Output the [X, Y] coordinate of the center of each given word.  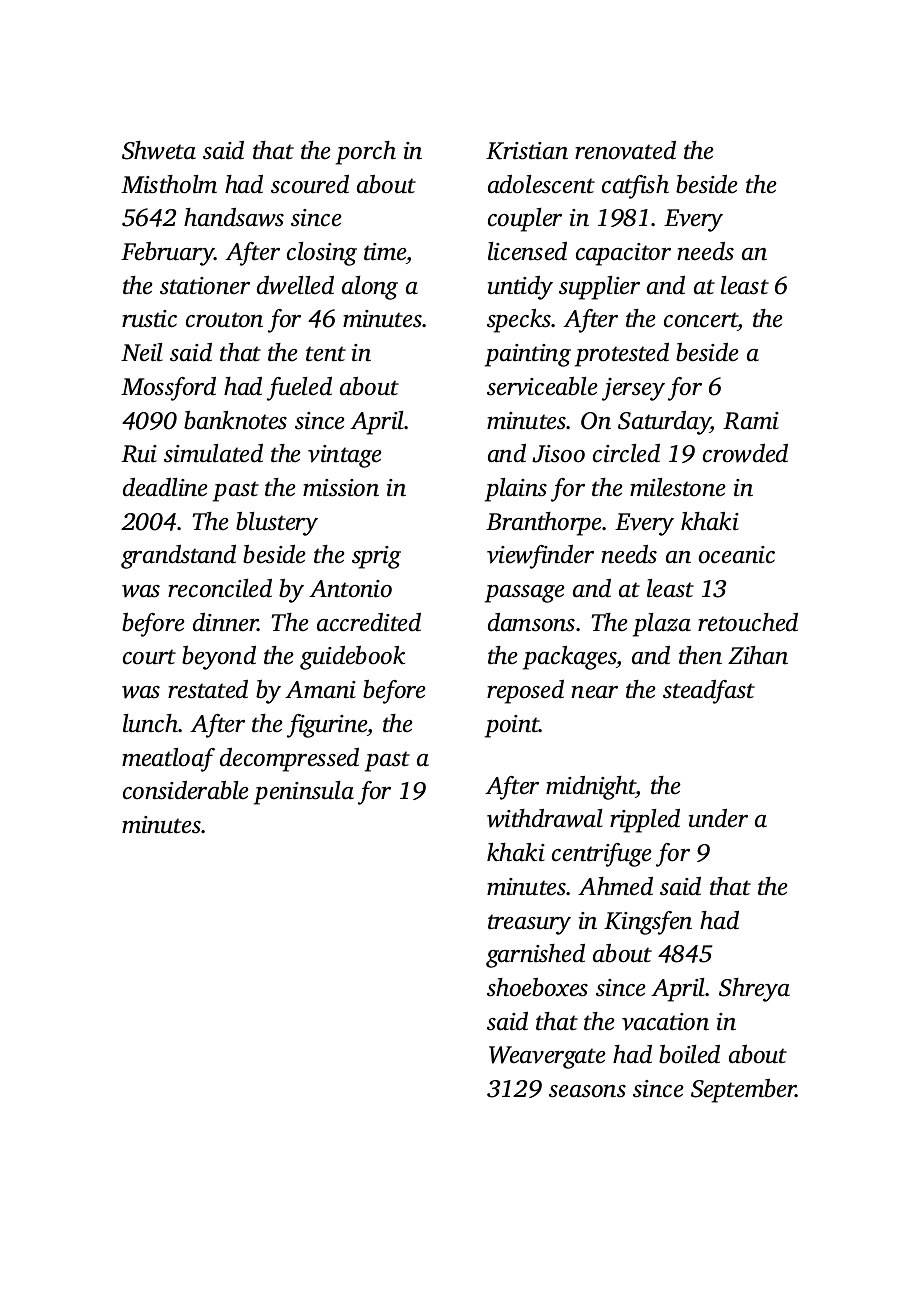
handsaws [234, 217]
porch [366, 153]
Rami [751, 421]
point [512, 726]
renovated [625, 150]
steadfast [709, 692]
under [718, 818]
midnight [591, 788]
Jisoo [558, 454]
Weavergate [547, 1057]
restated [208, 689]
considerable [186, 790]
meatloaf [168, 760]
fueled [299, 389]
